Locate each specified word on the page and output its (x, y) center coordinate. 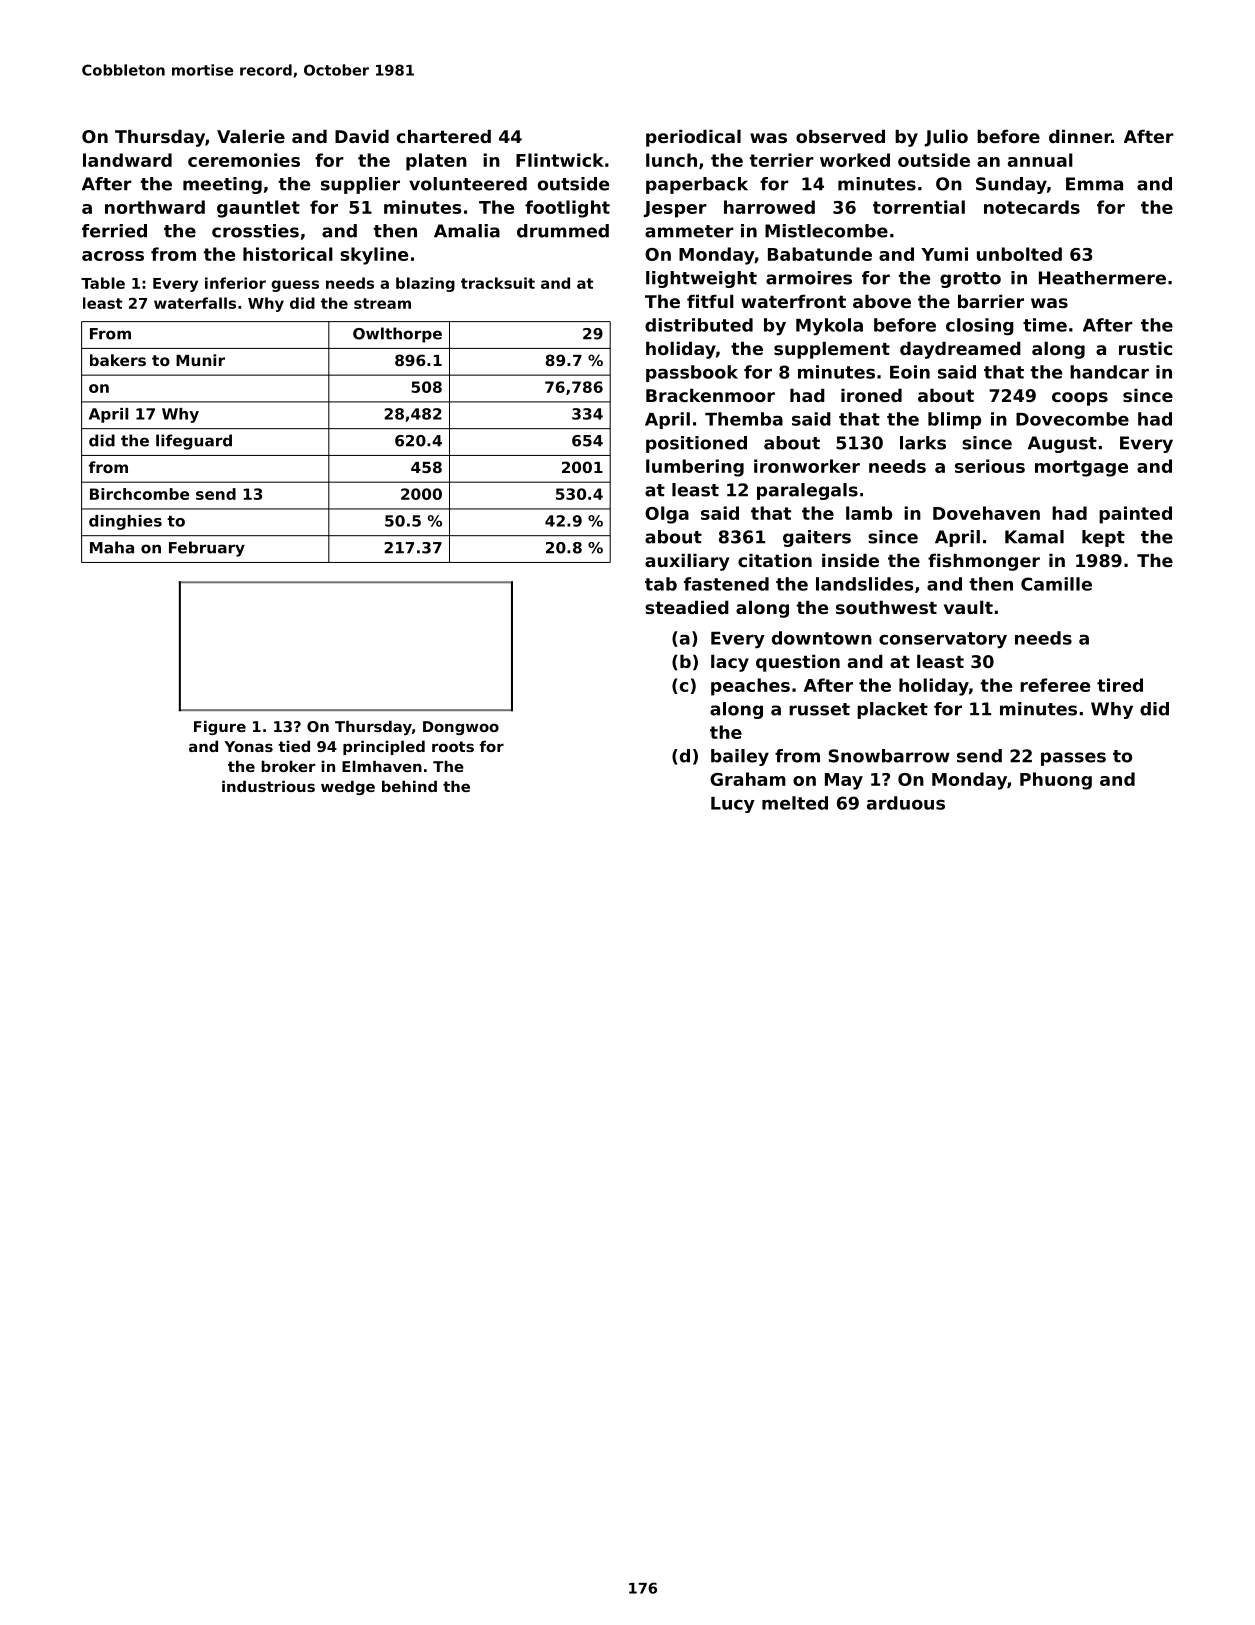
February (207, 549)
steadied (687, 607)
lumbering (695, 468)
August (1062, 444)
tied (294, 746)
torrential (919, 207)
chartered (444, 136)
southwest (886, 607)
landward (127, 160)
